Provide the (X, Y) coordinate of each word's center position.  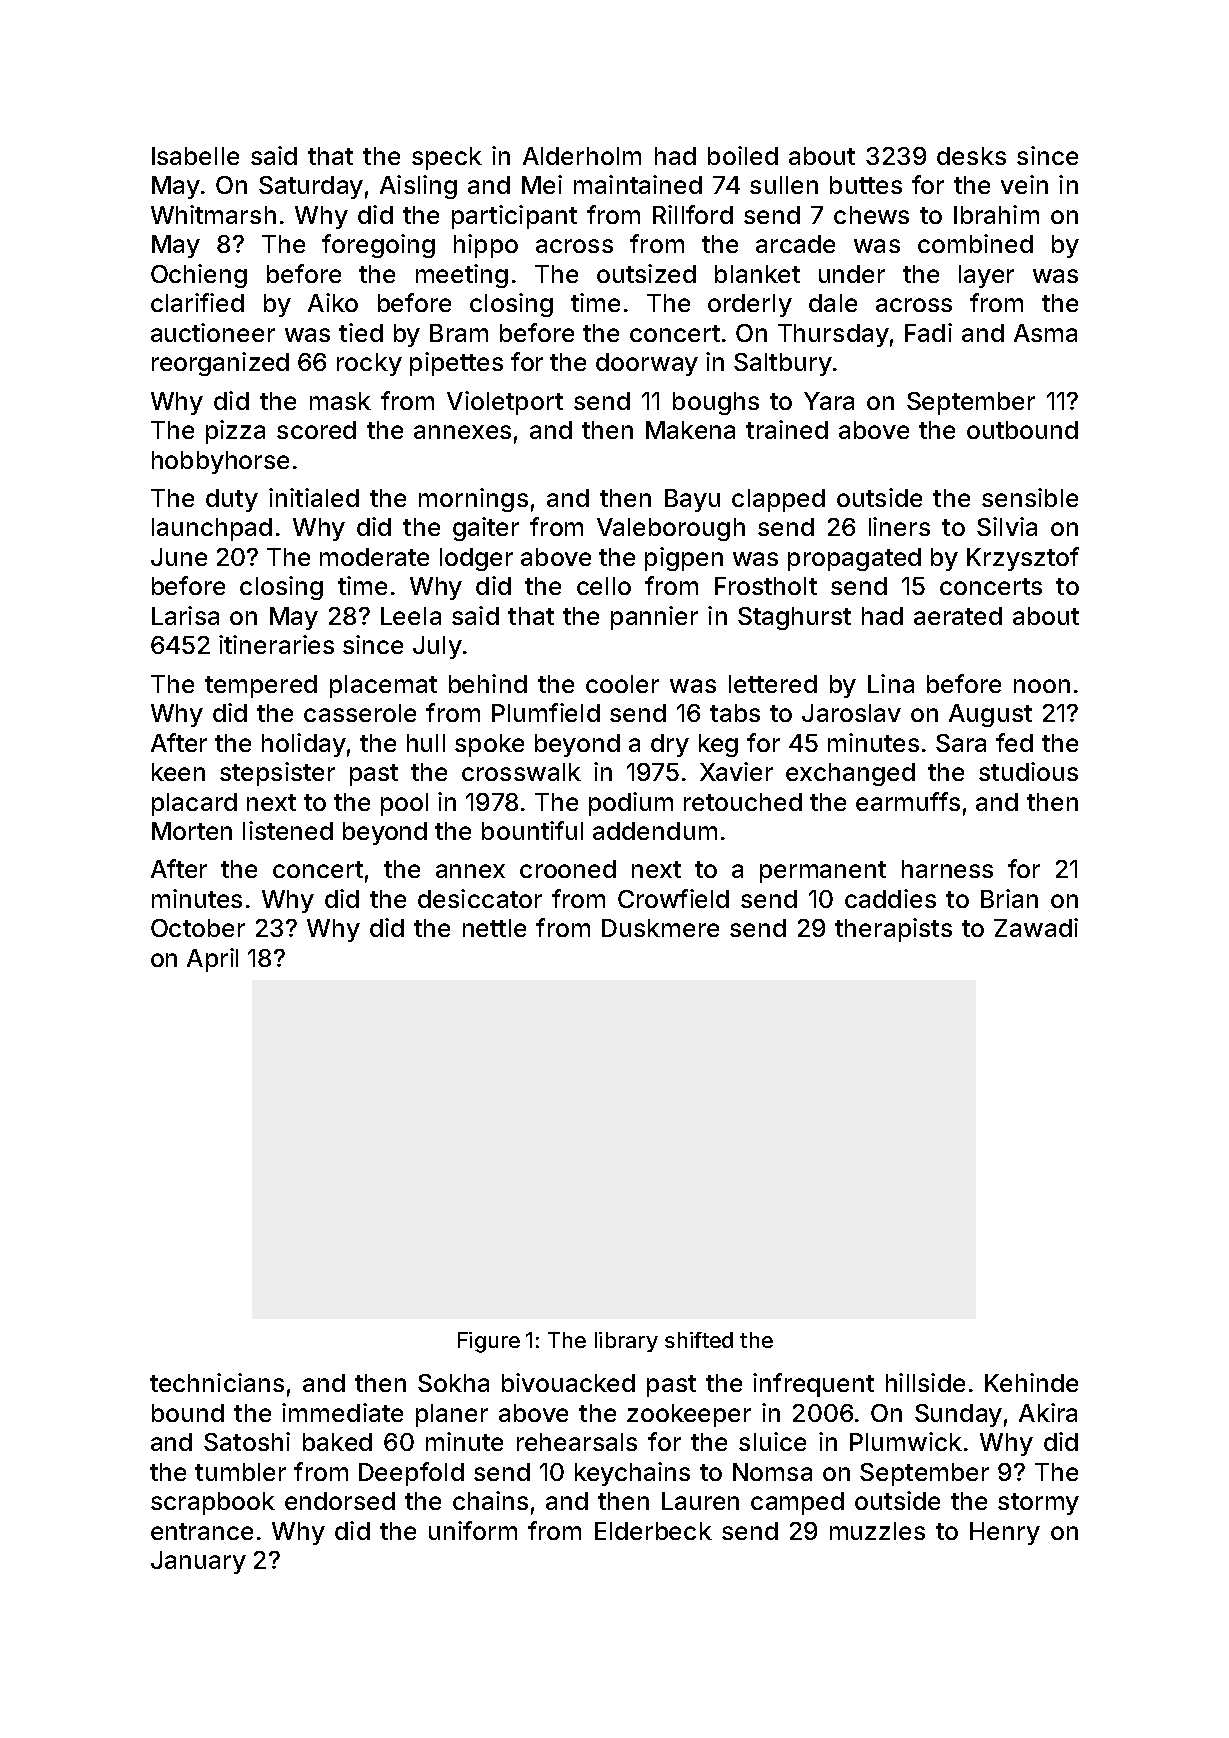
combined (975, 243)
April (212, 960)
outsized (646, 273)
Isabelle (195, 156)
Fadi (928, 332)
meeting (462, 276)
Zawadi (1036, 927)
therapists (893, 930)
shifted (699, 1340)
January (198, 1562)
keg (718, 745)
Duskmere (660, 928)
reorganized (220, 364)
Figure (489, 1342)
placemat (383, 686)
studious (1028, 771)
